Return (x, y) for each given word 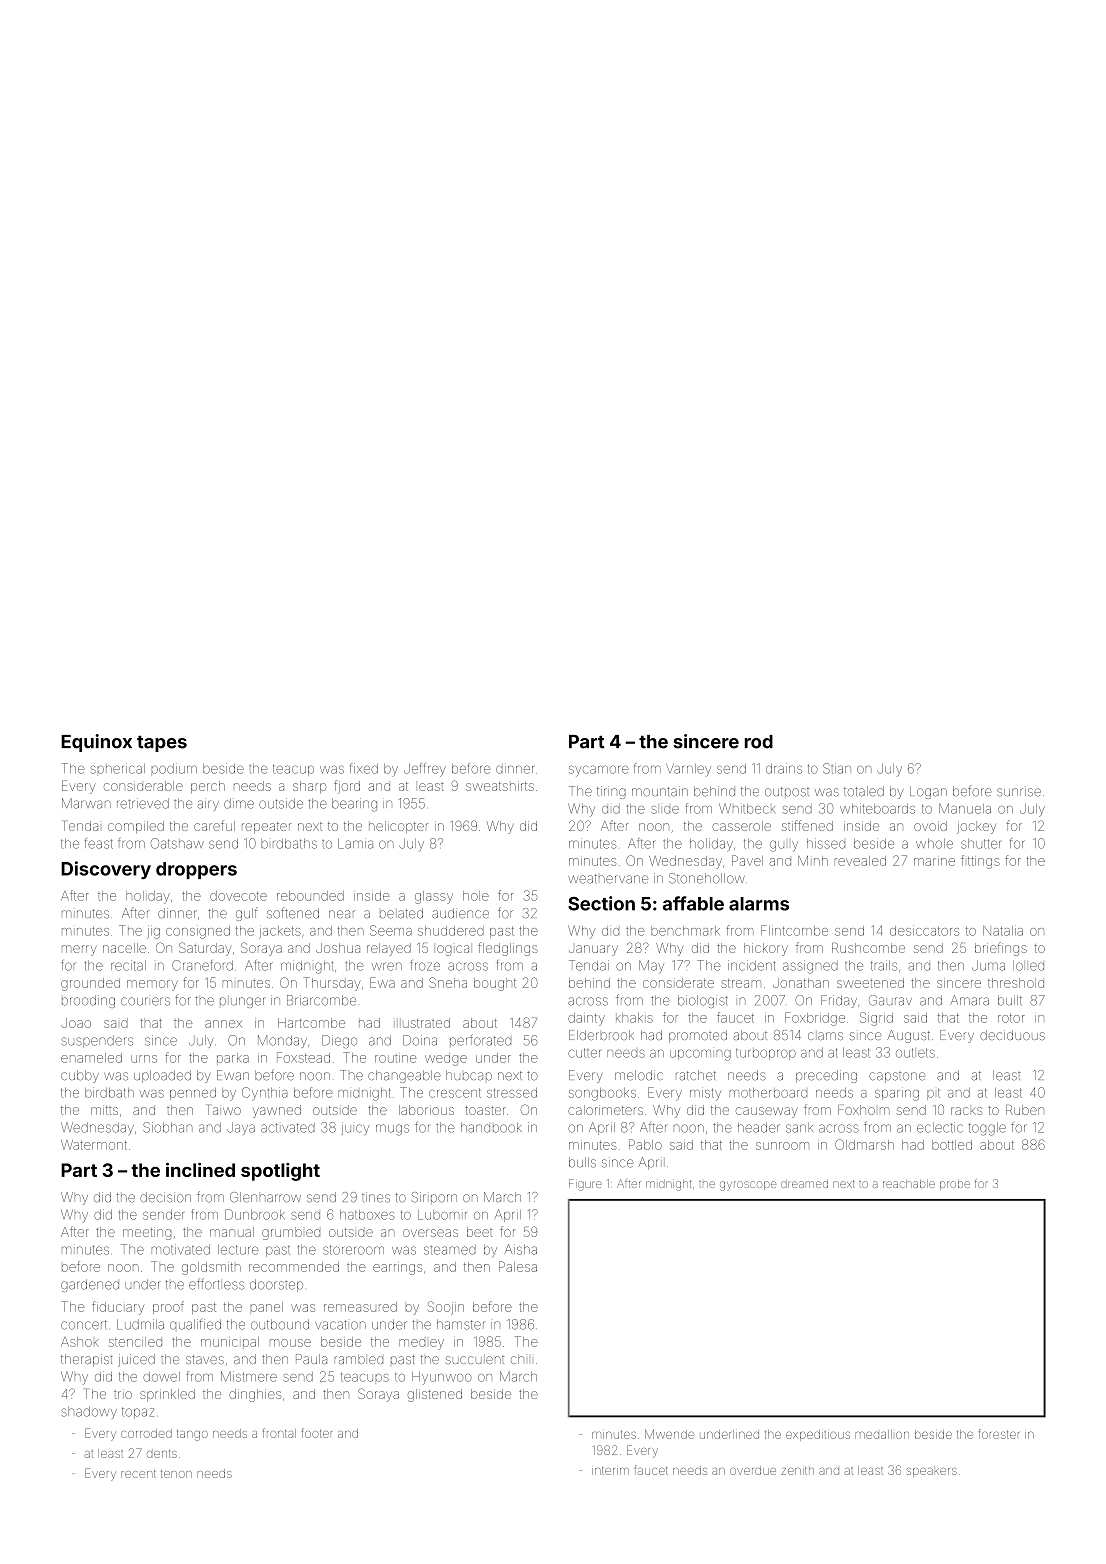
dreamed (804, 1184)
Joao (76, 1023)
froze (425, 965)
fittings (980, 862)
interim (610, 1471)
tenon (176, 1474)
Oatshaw (177, 843)
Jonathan (801, 983)
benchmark (685, 931)
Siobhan (167, 1127)
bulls (582, 1162)
